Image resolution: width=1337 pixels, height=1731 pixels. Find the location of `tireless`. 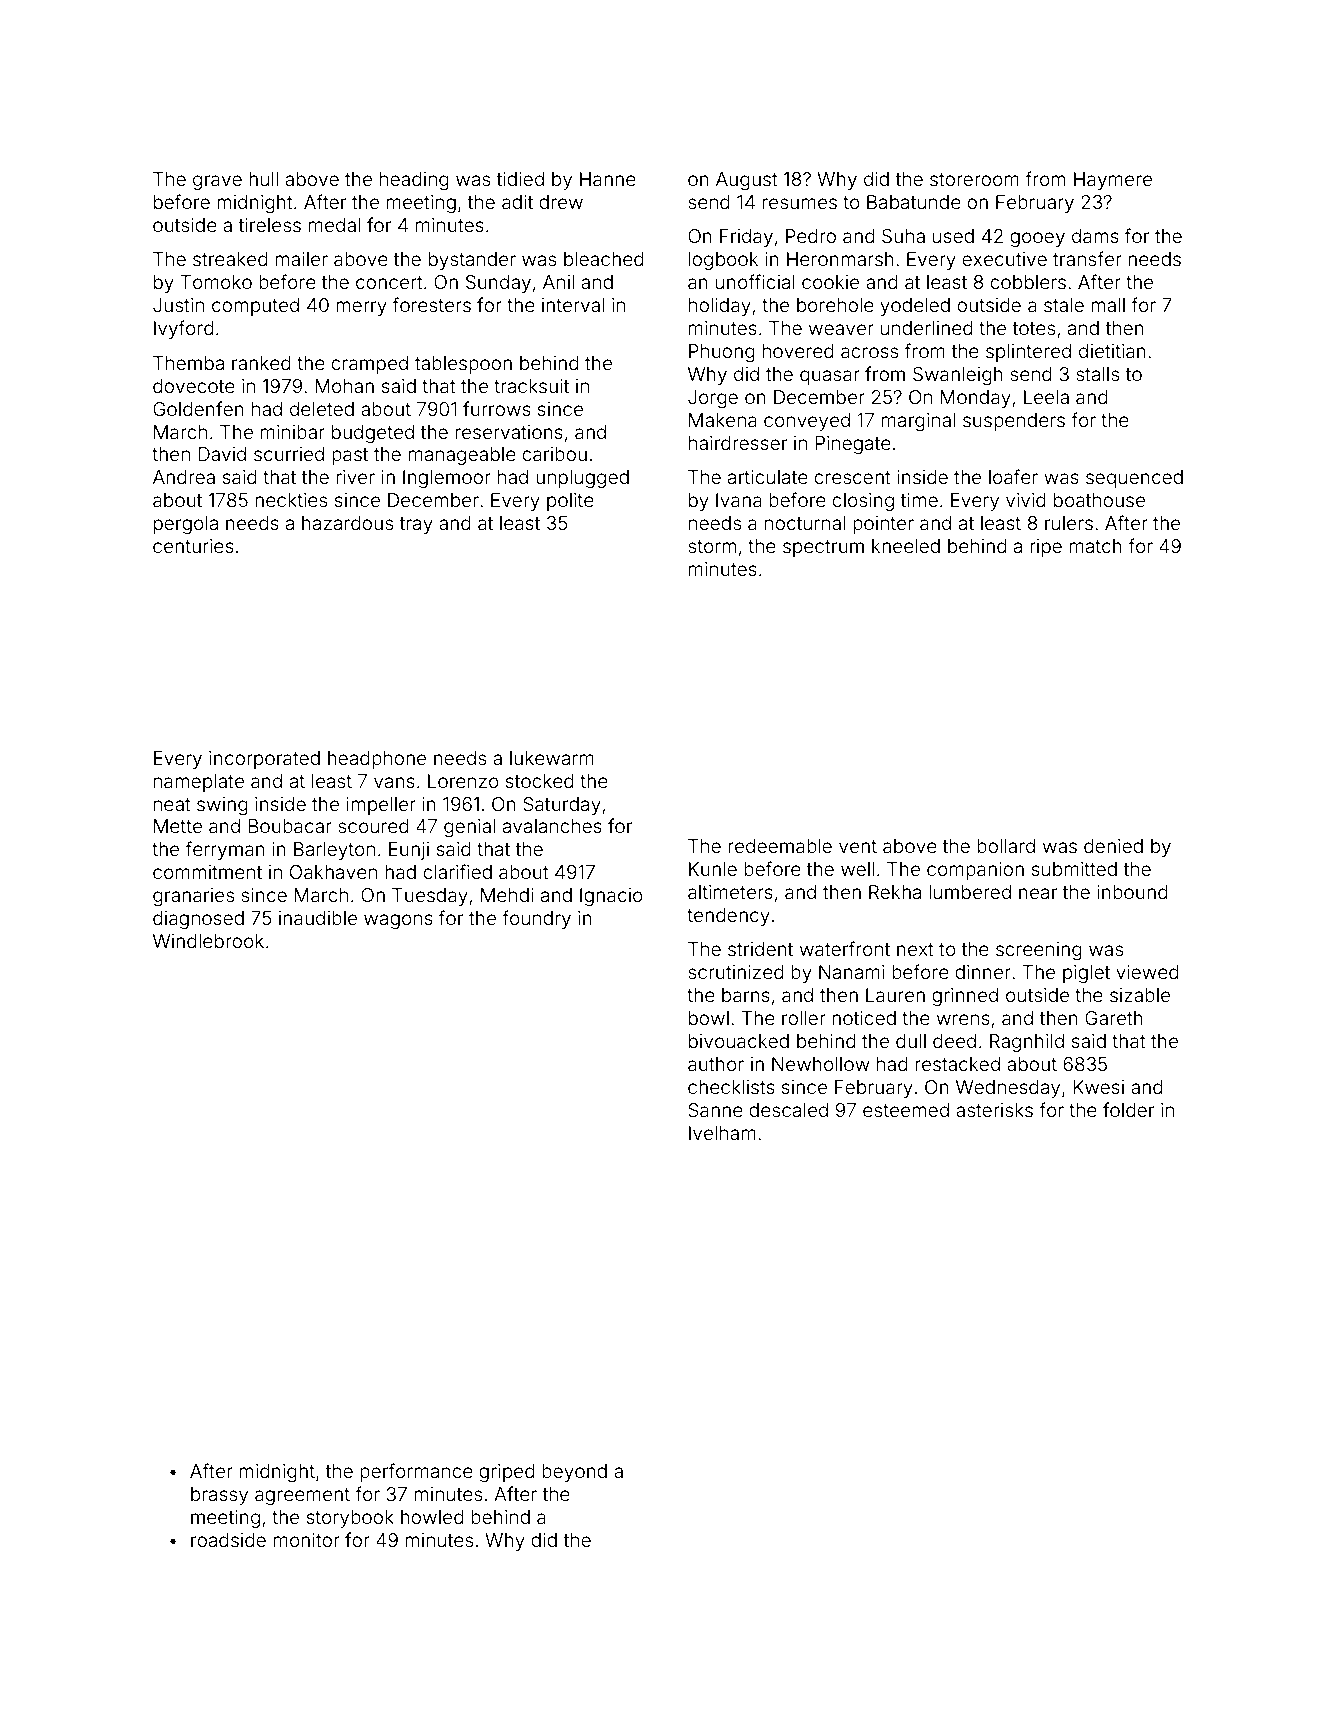

tireless is located at coordinates (270, 225).
